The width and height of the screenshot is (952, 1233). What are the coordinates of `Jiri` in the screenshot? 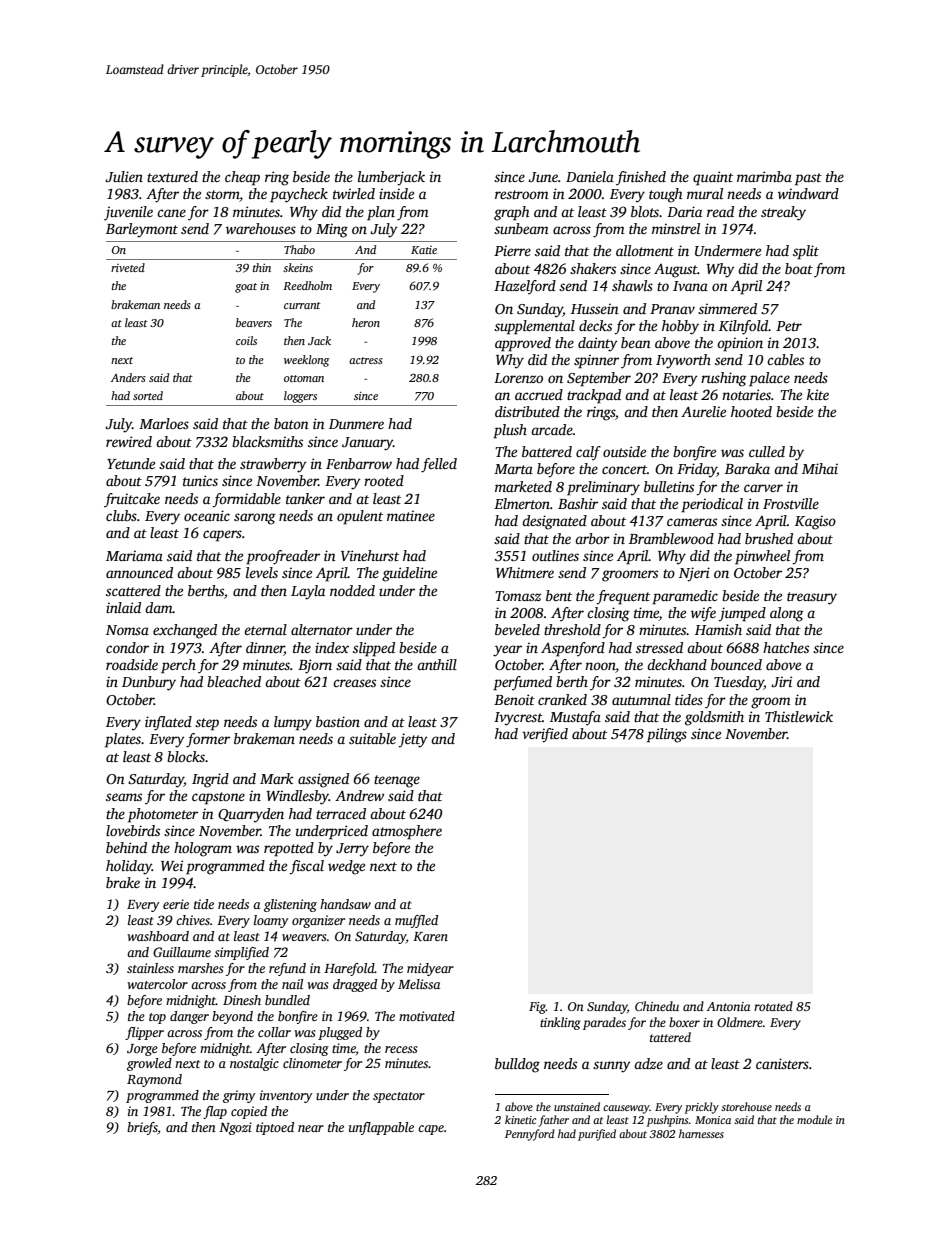 It's located at (781, 681).
